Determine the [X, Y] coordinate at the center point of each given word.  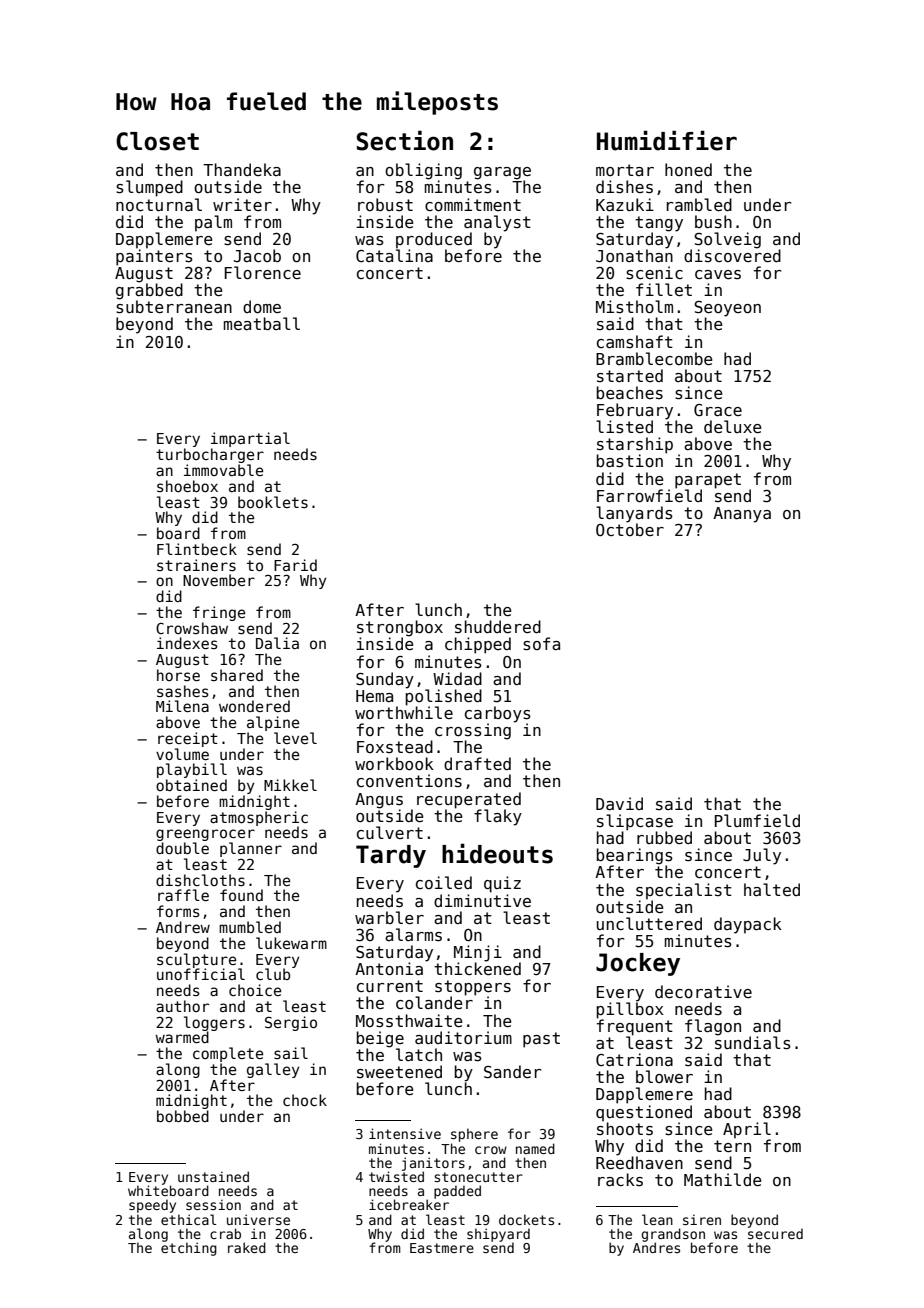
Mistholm [634, 306]
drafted [477, 763]
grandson [673, 1235]
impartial [250, 439]
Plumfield [757, 820]
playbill [192, 770]
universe [258, 1219]
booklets [273, 502]
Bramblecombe [654, 358]
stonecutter [478, 1177]
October [630, 529]
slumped [149, 188]
